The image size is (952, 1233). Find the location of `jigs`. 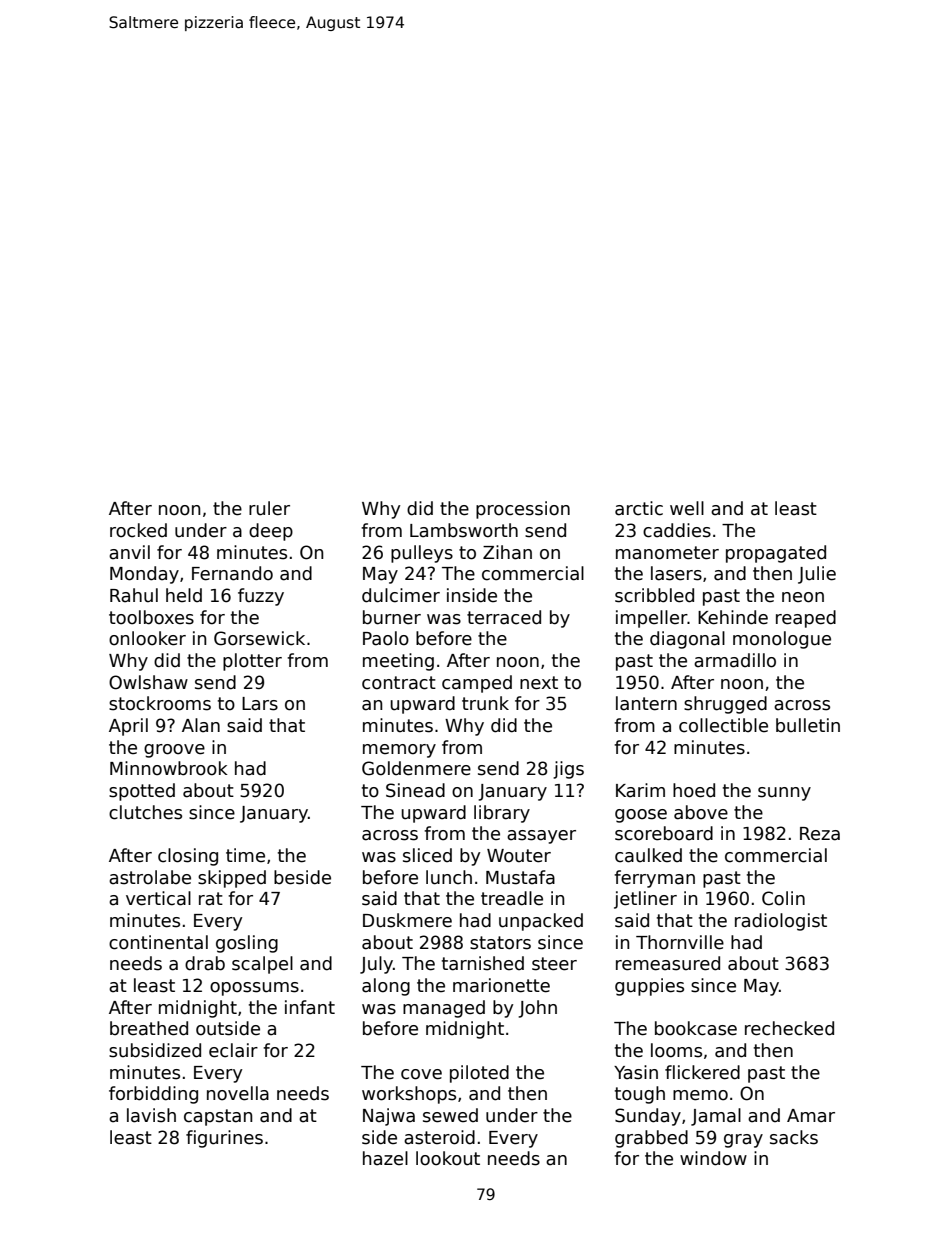

jigs is located at coordinates (568, 770).
